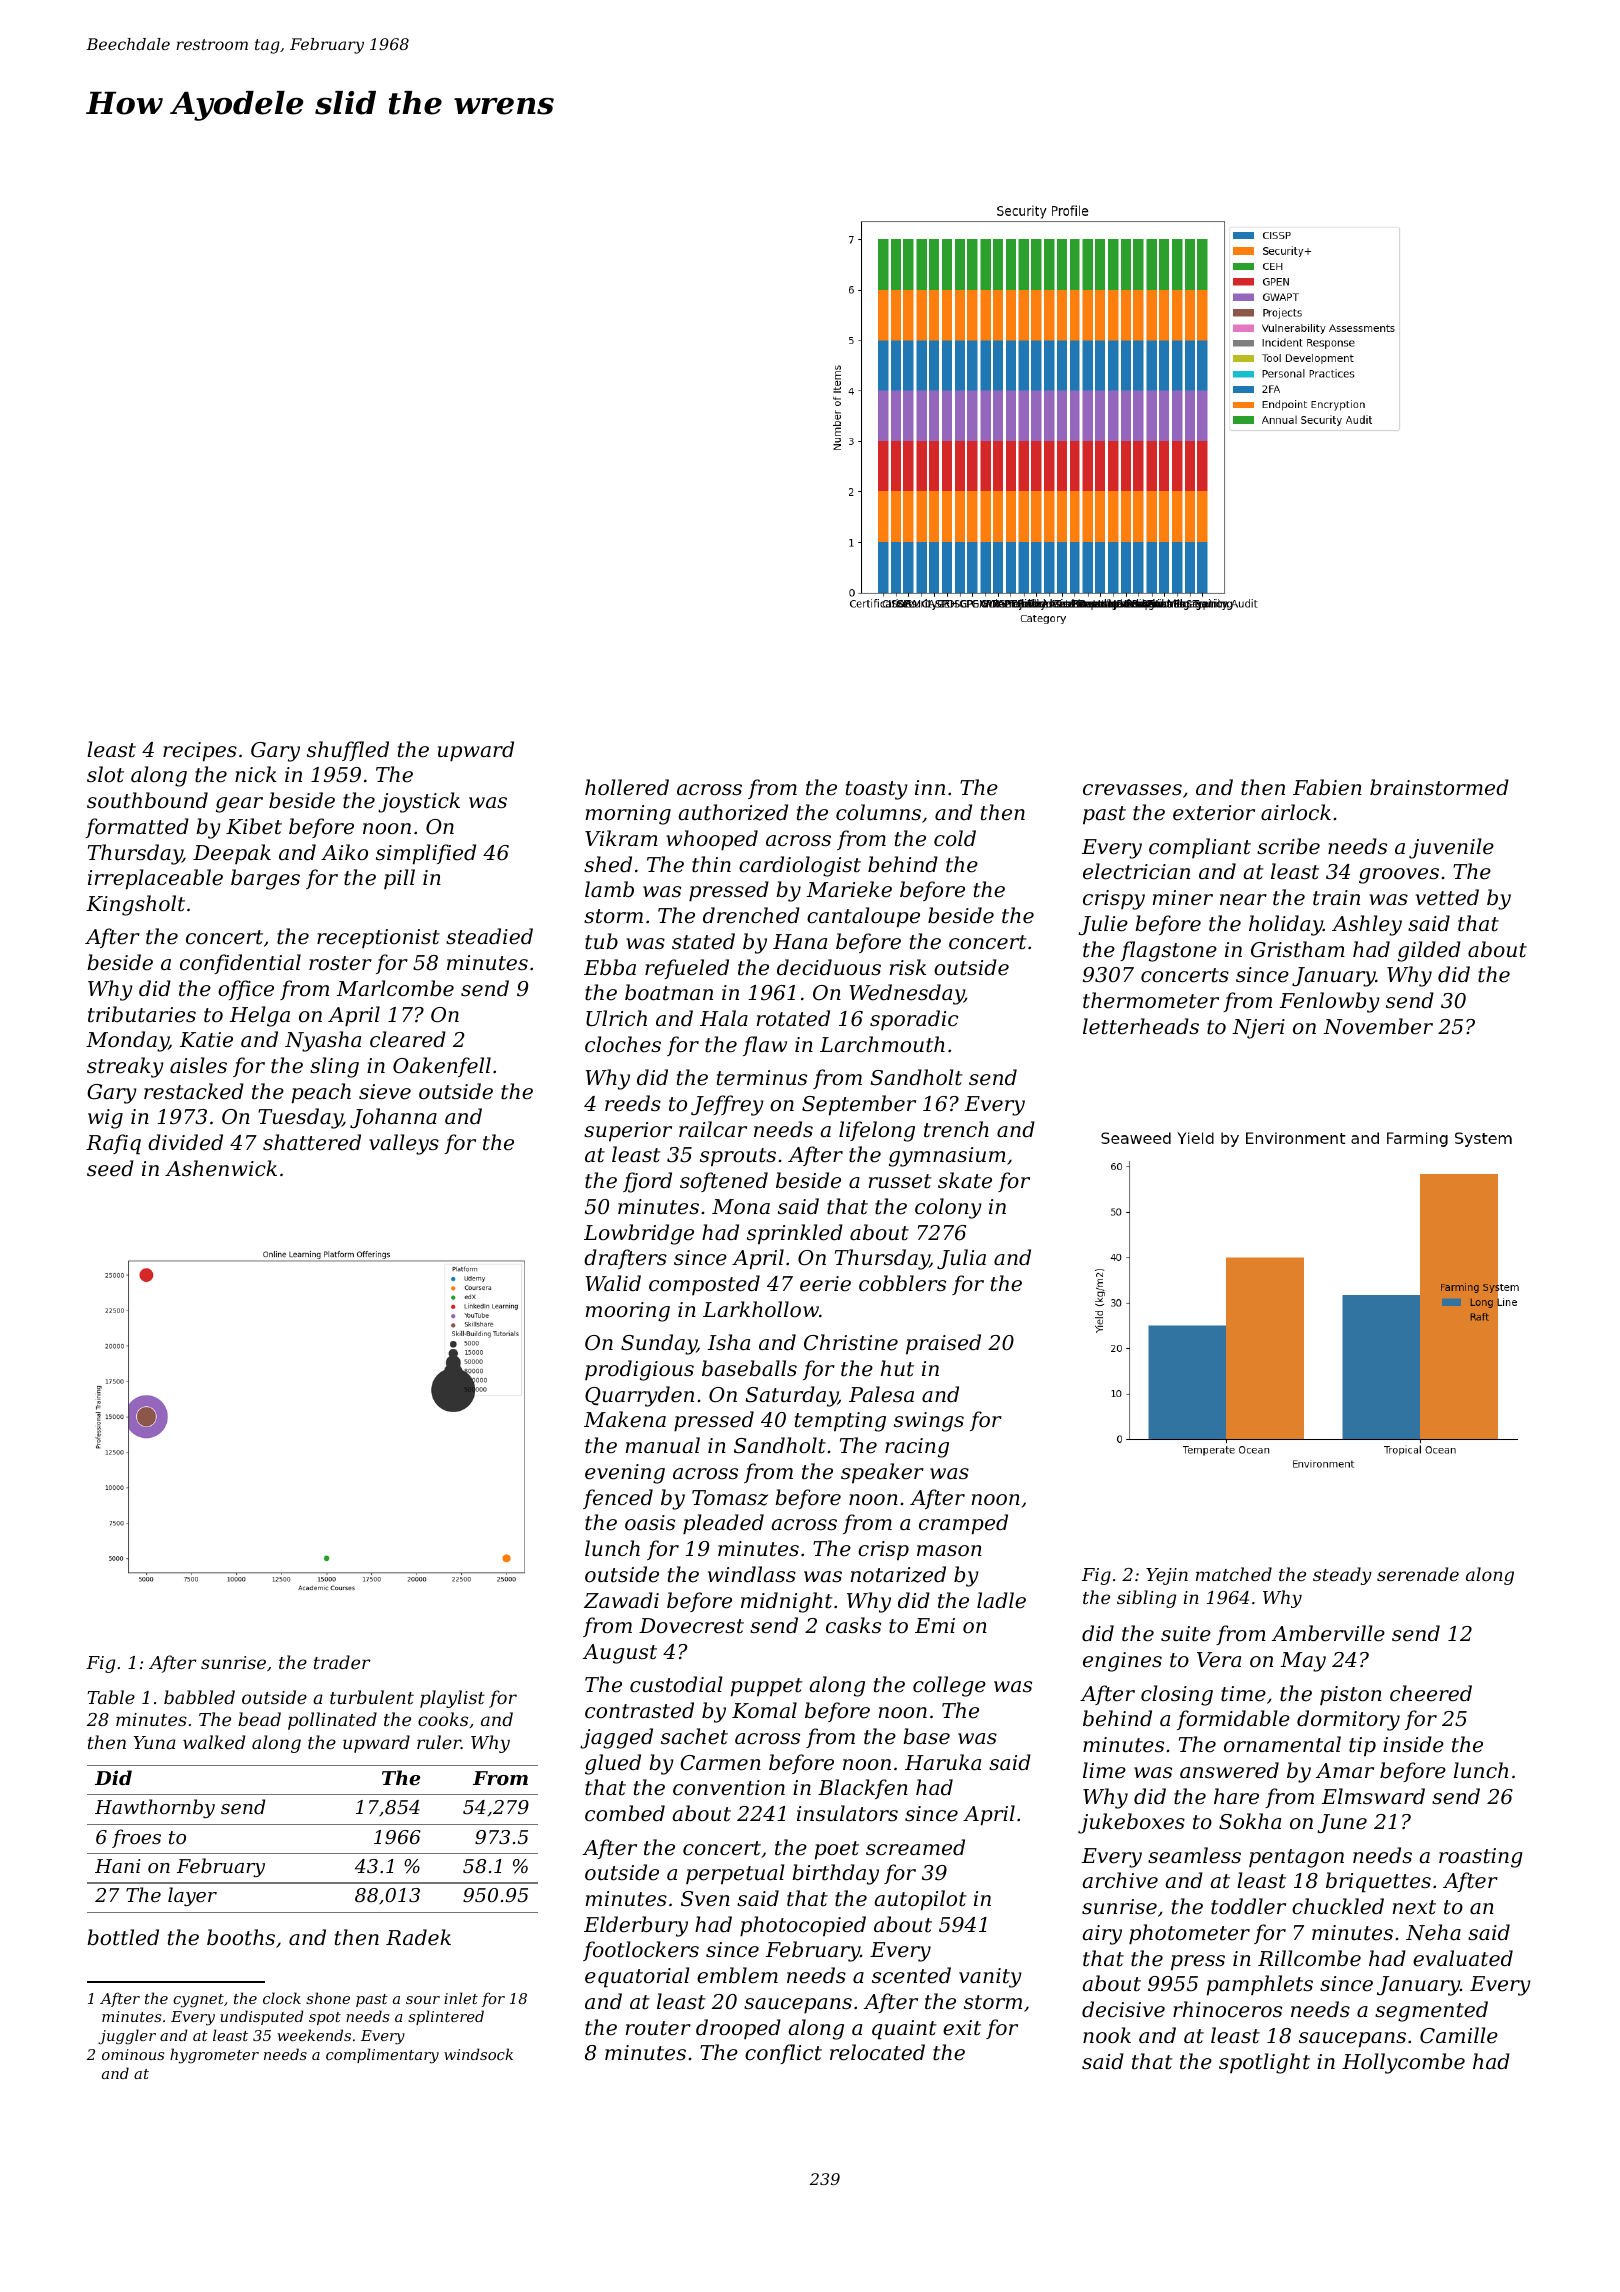 Image resolution: width=1620 pixels, height=2292 pixels. What do you see at coordinates (851, 1342) in the screenshot?
I see `Christine` at bounding box center [851, 1342].
